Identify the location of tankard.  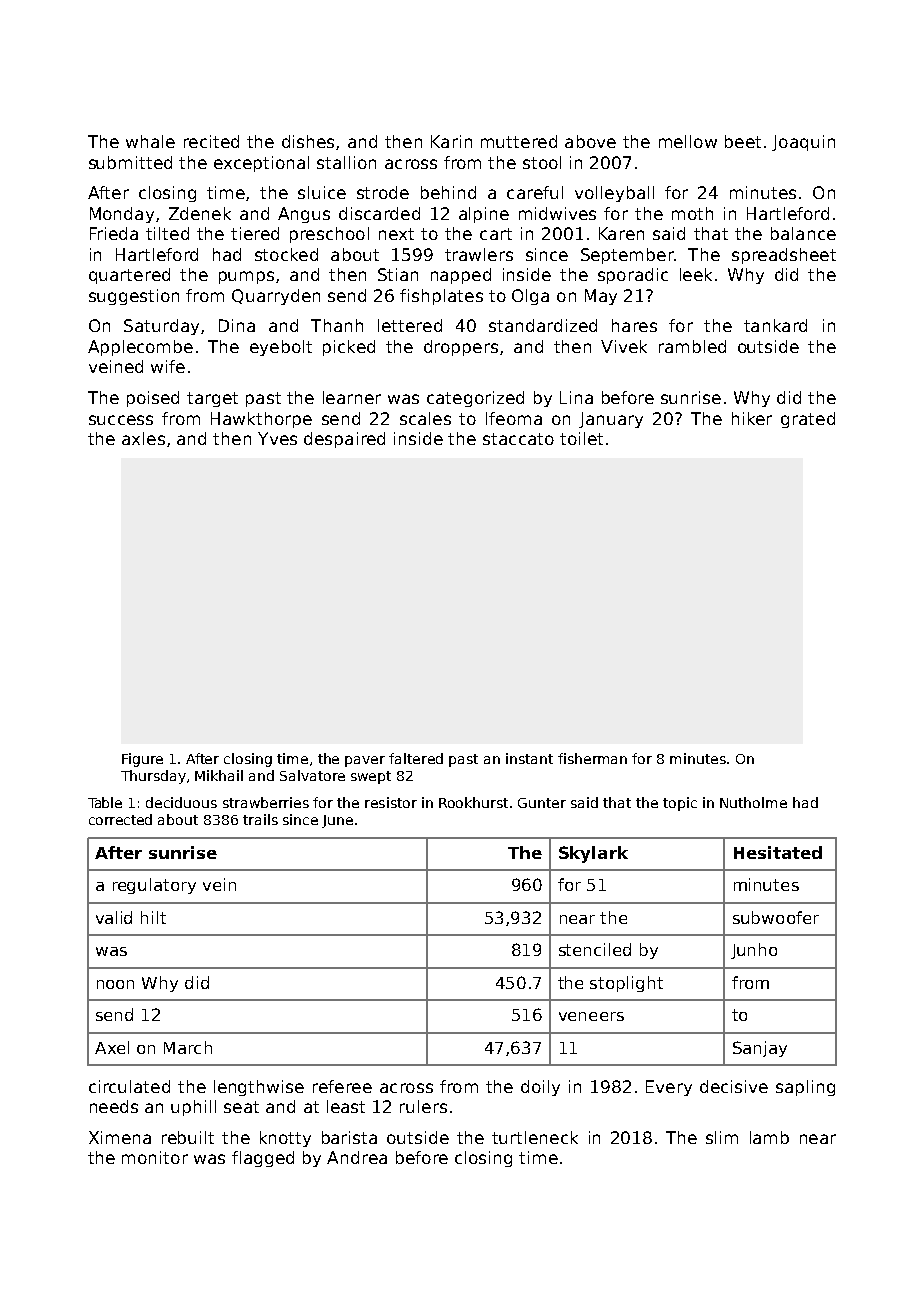
(775, 325).
